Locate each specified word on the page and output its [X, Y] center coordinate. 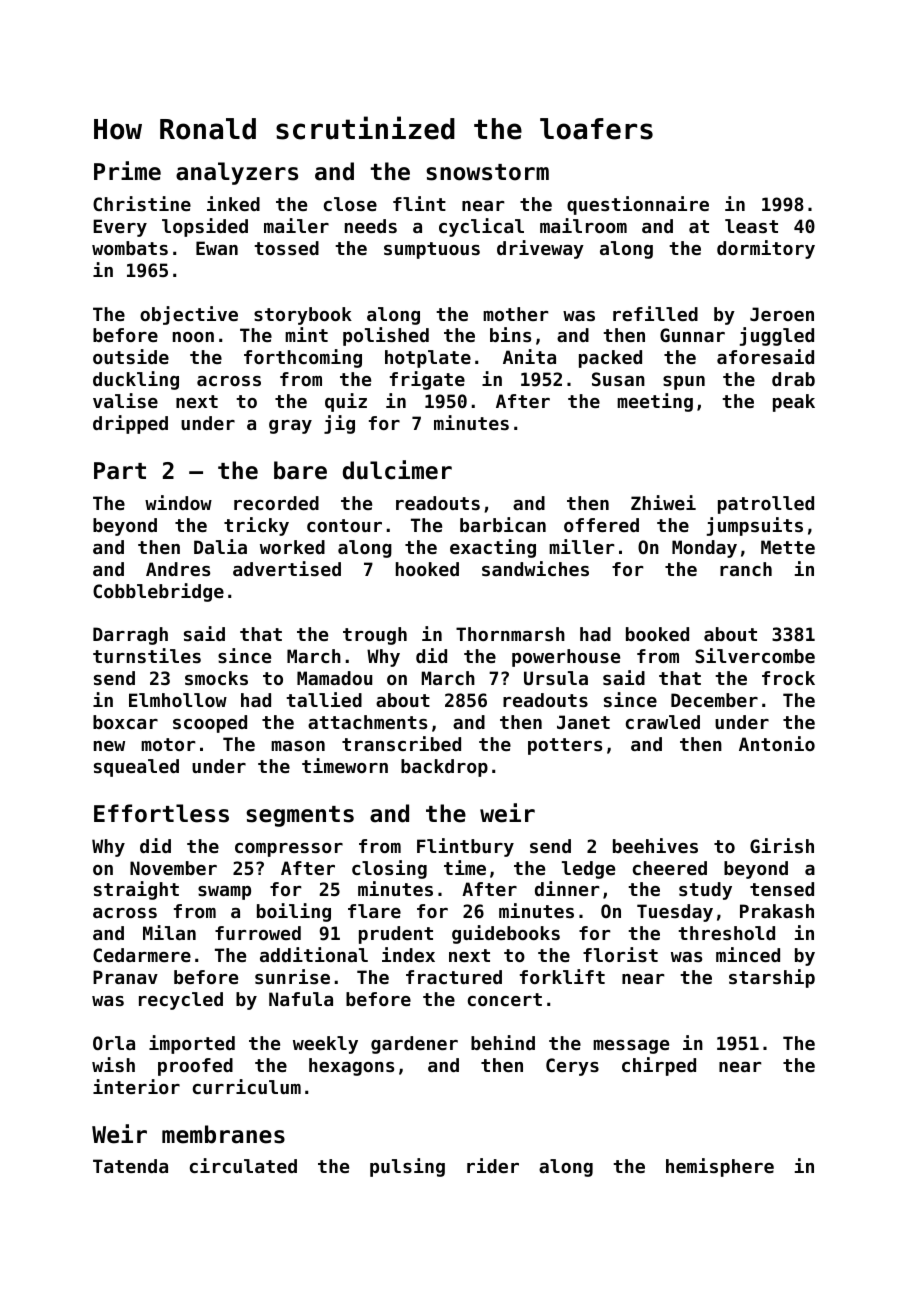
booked [657, 634]
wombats [130, 248]
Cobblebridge [158, 592]
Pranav [125, 977]
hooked [427, 569]
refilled [655, 313]
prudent [396, 935]
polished [386, 336]
